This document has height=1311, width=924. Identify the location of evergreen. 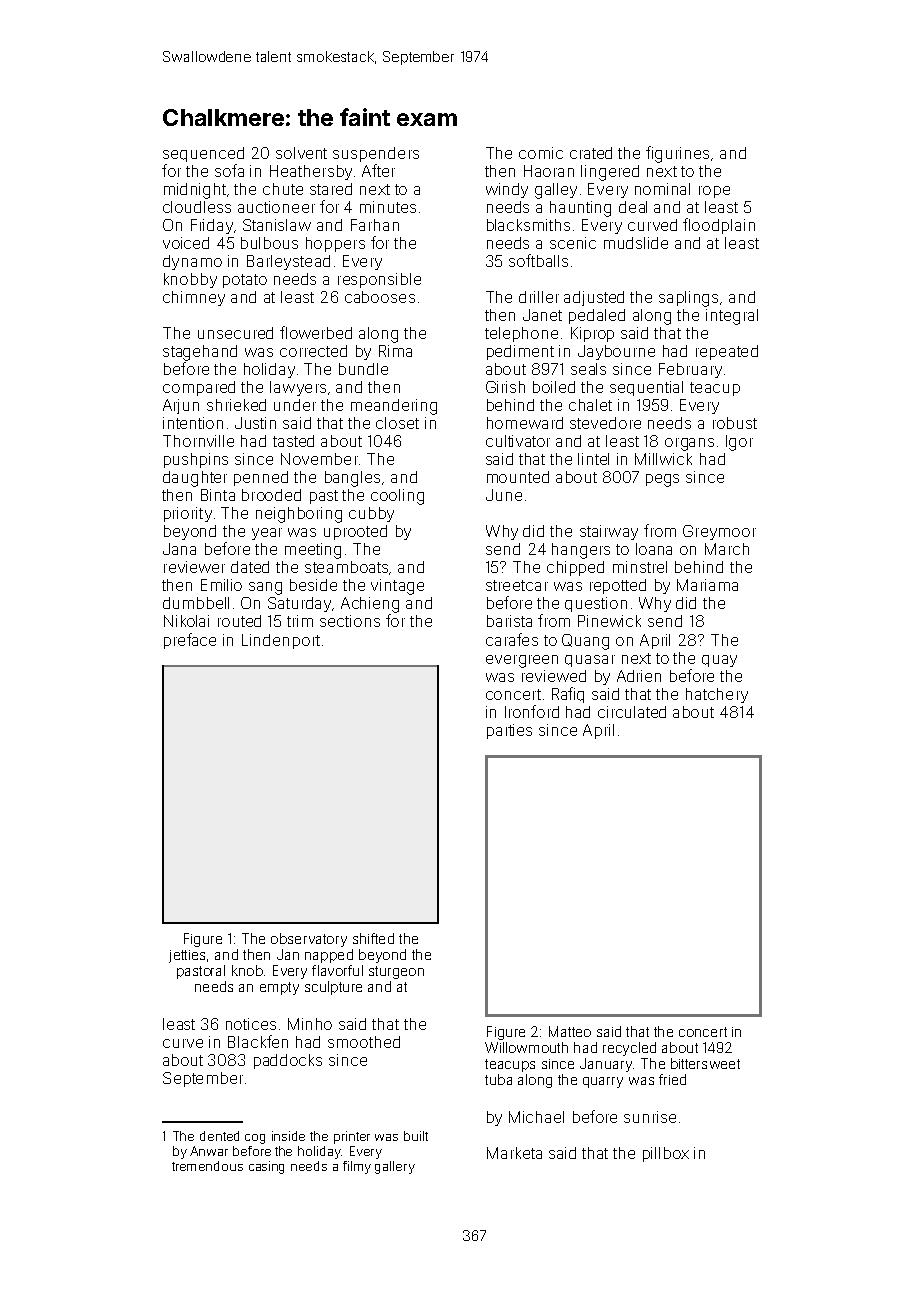
(522, 661).
